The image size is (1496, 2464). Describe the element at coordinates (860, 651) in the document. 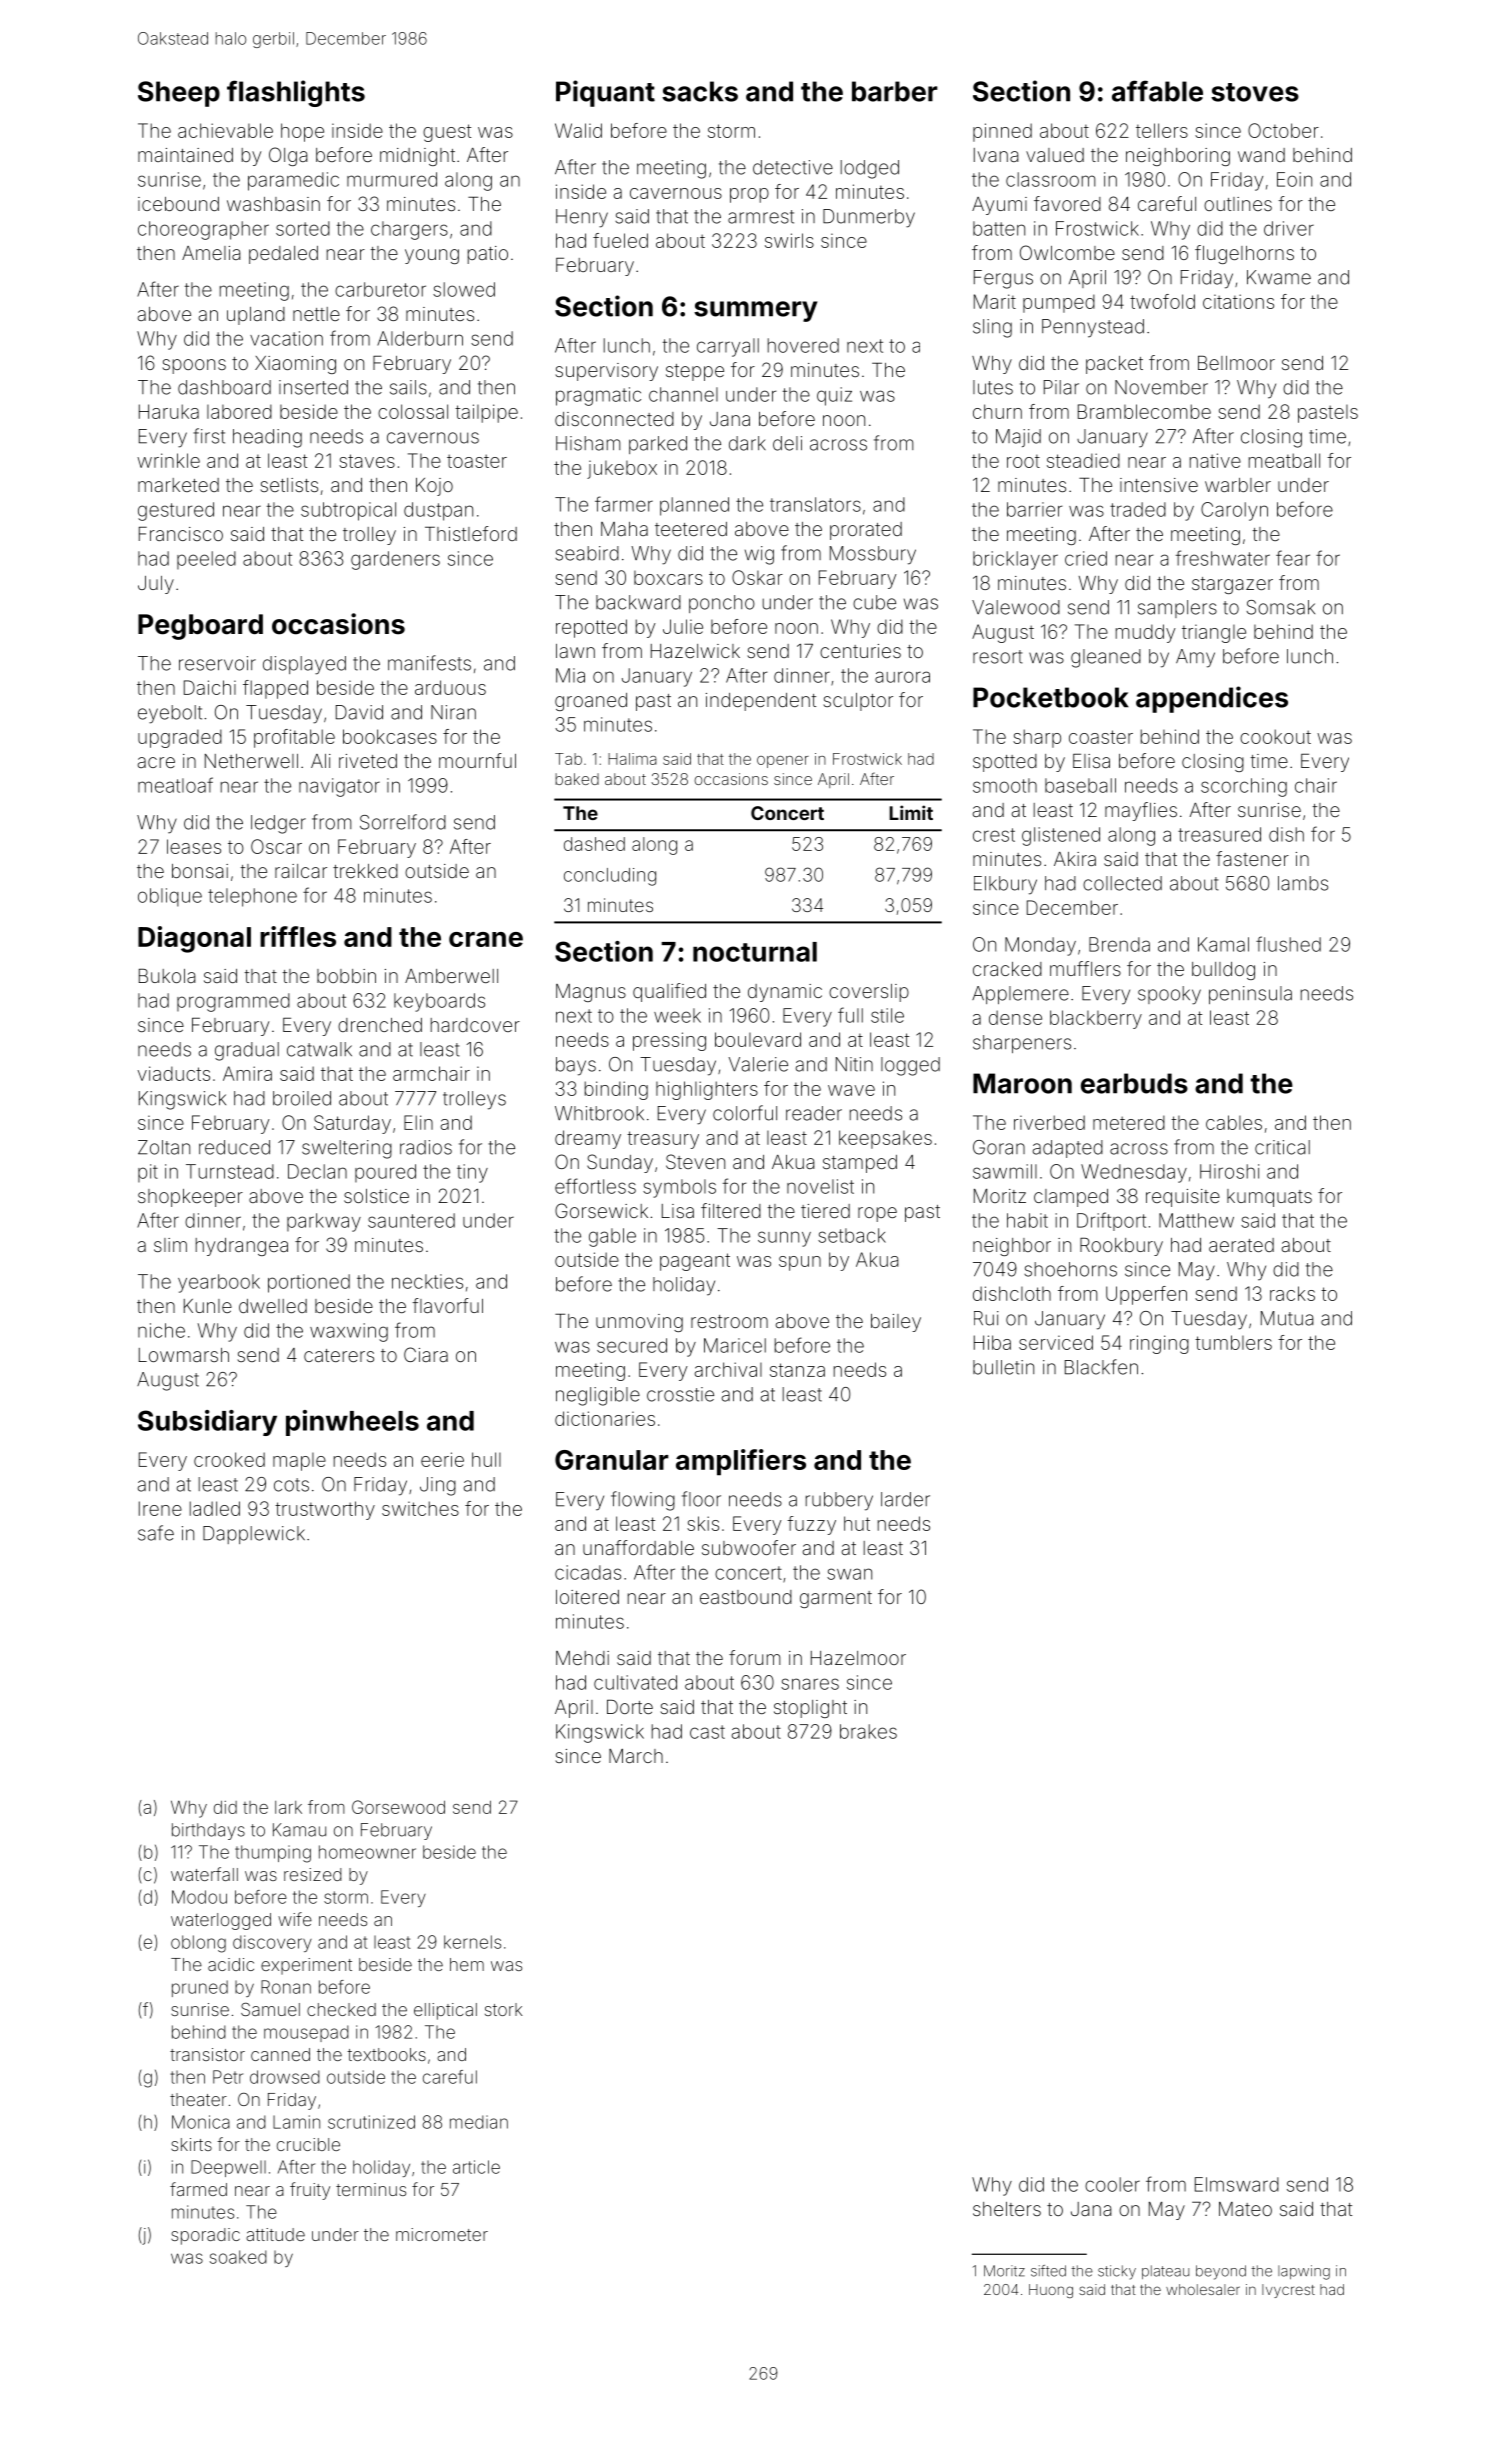

I see `centuries` at that location.
